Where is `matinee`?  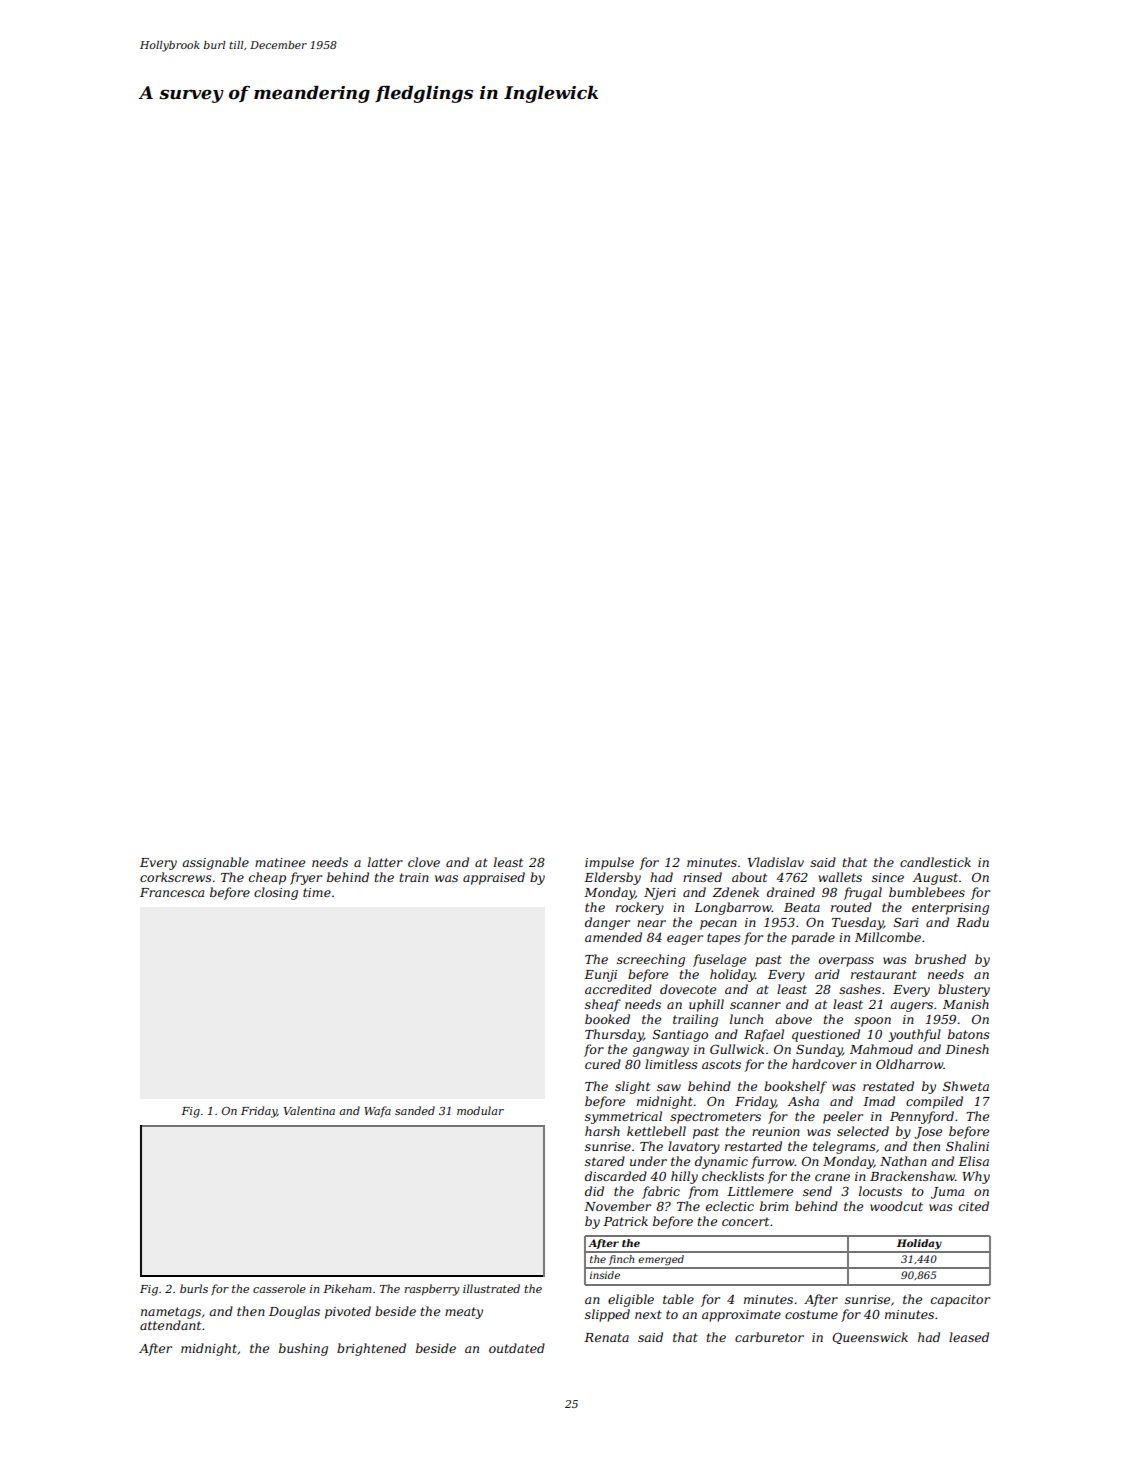
matinee is located at coordinates (280, 862).
